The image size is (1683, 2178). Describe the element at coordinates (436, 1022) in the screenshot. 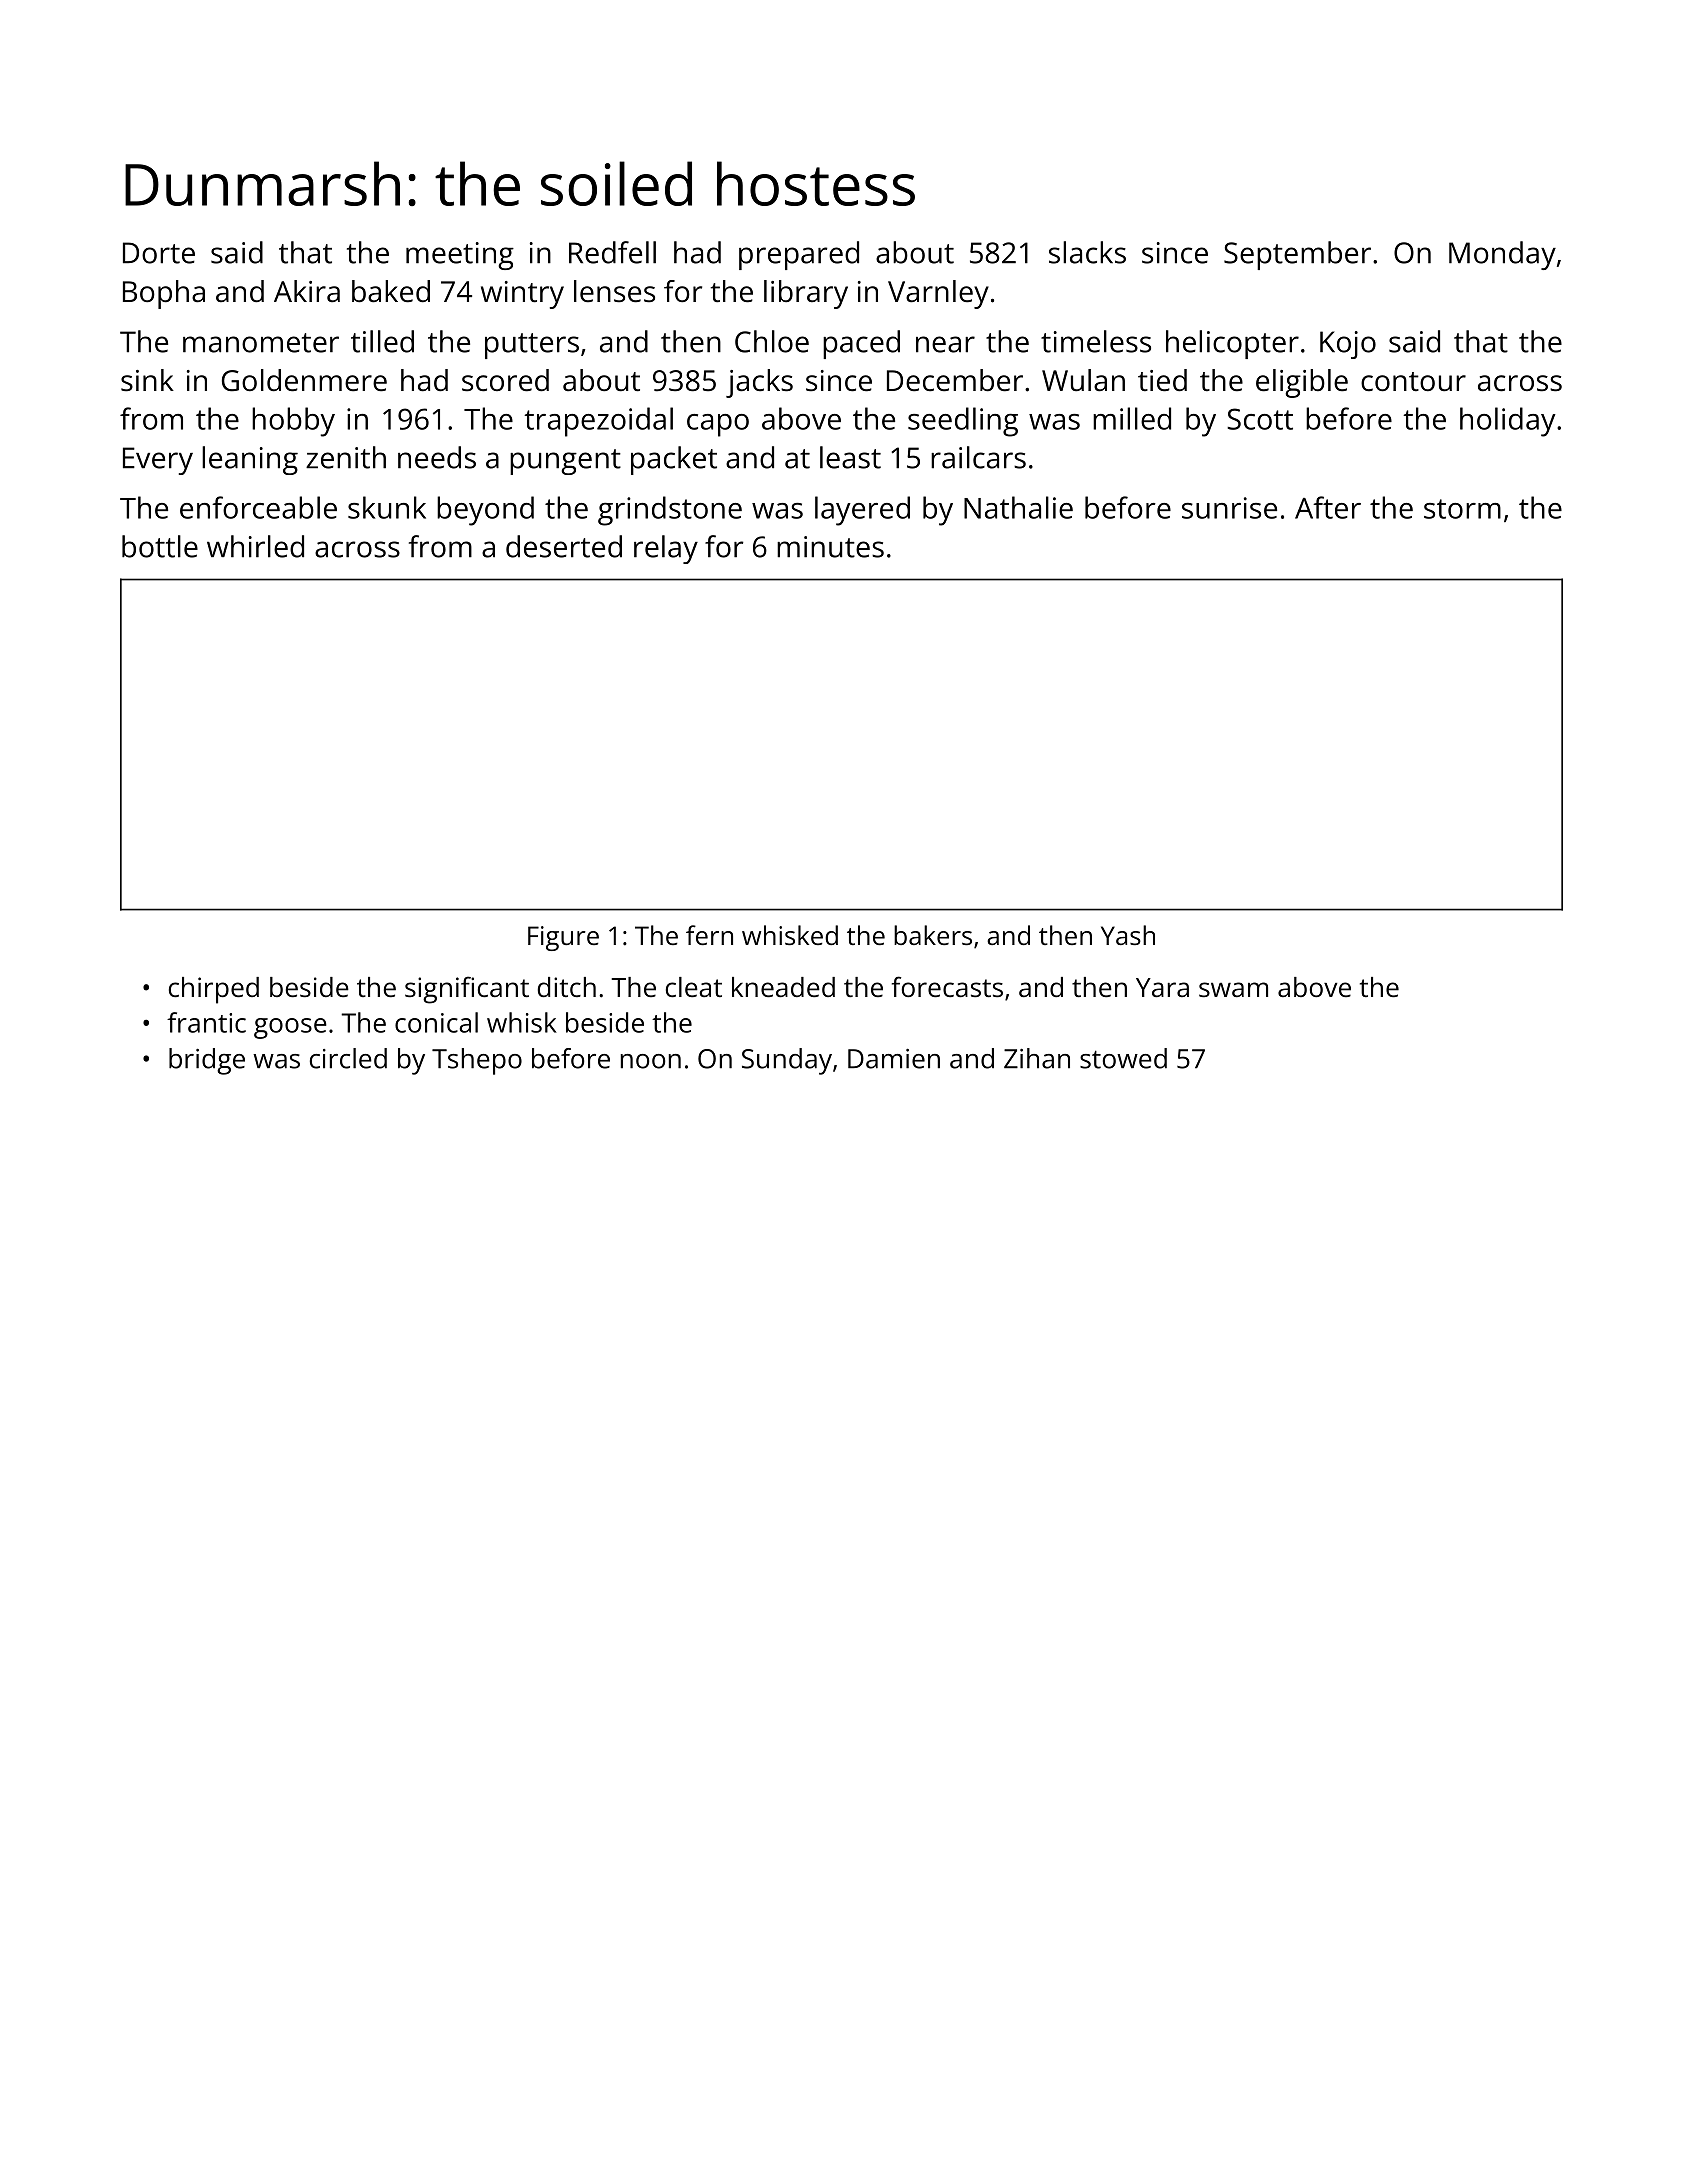

I see `conical` at that location.
